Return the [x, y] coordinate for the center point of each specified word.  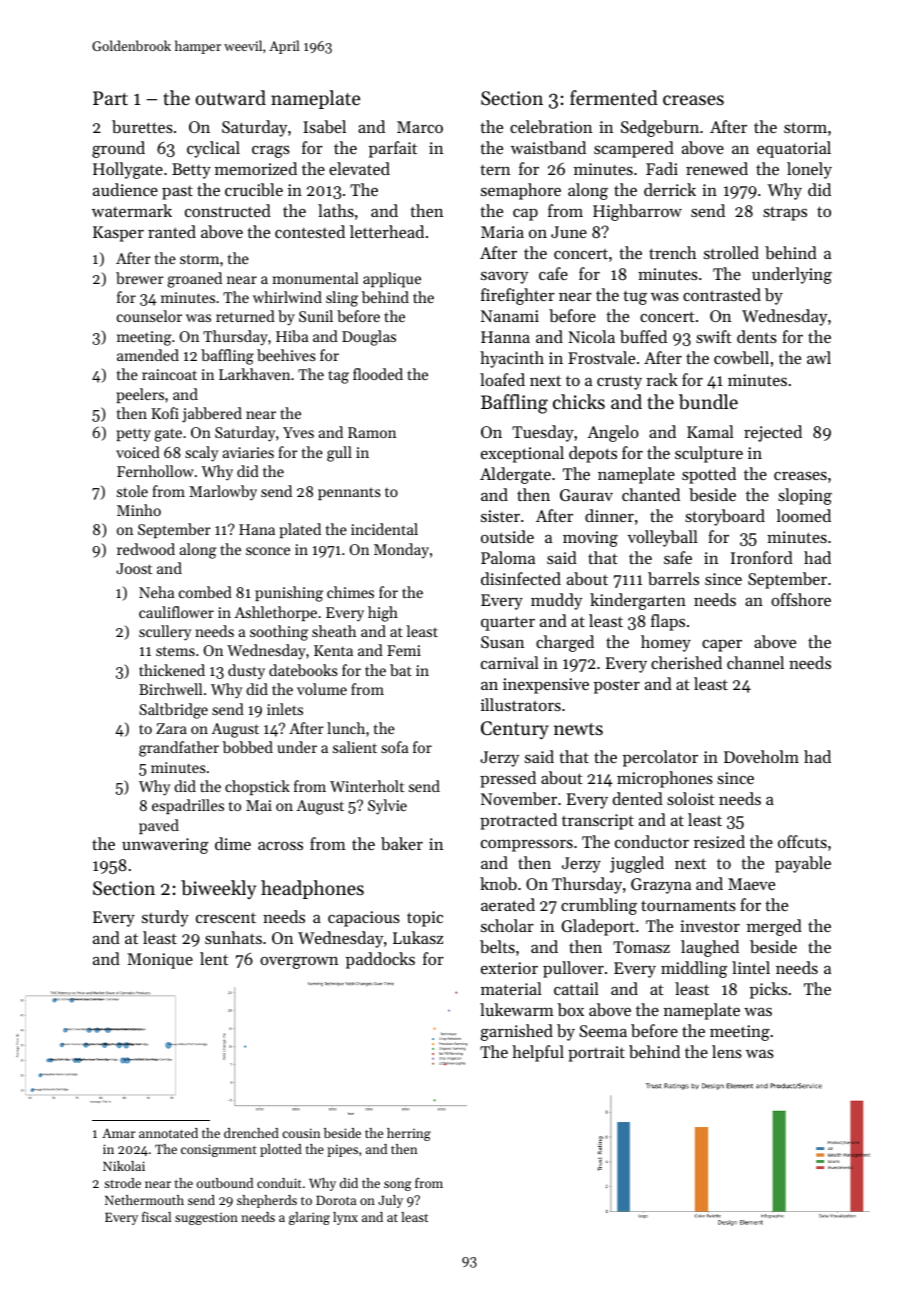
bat [401, 670]
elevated [359, 168]
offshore [801, 599]
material [511, 988]
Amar [118, 1133]
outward [231, 97]
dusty [246, 672]
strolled [731, 252]
